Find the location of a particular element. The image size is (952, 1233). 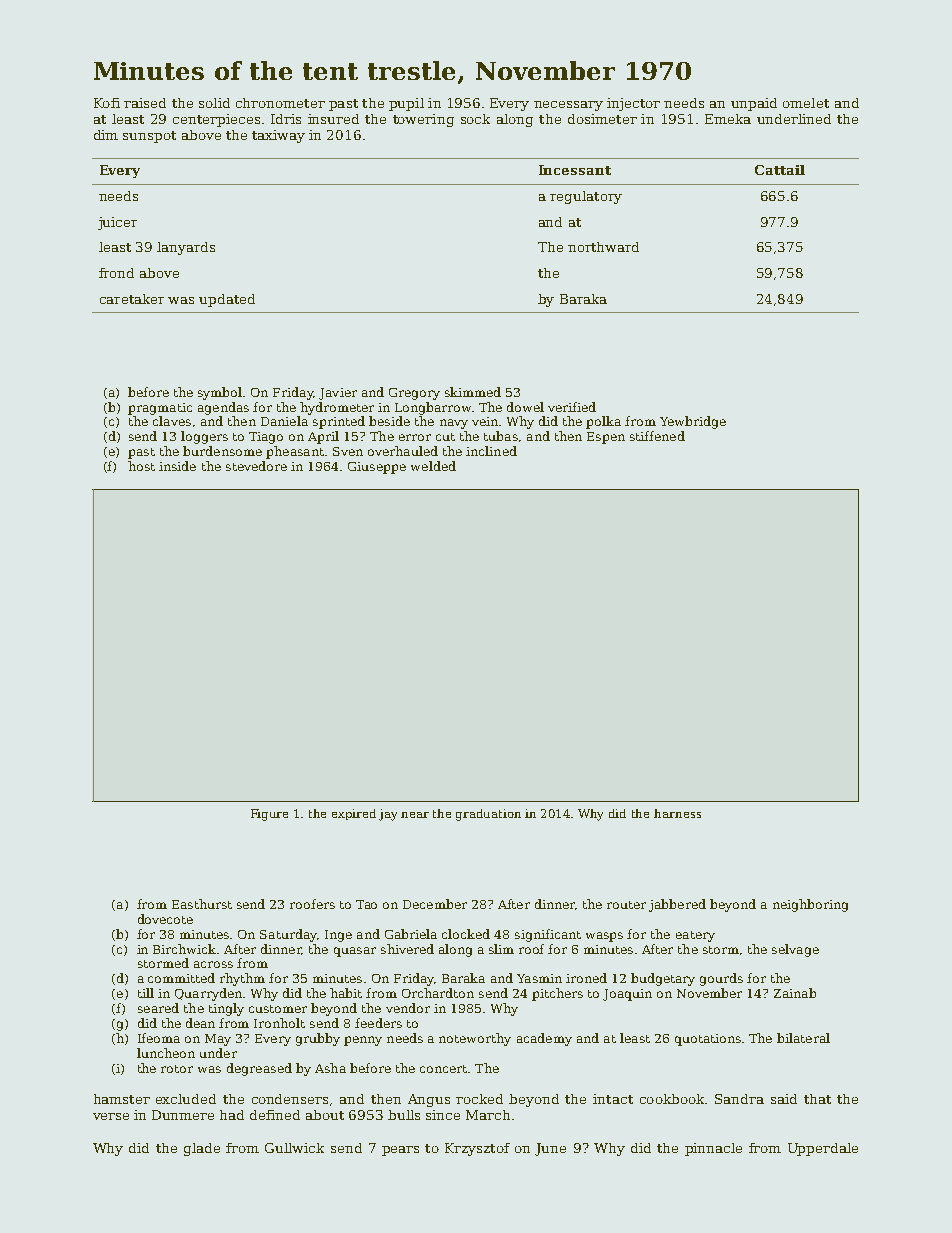

eatery is located at coordinates (695, 936).
